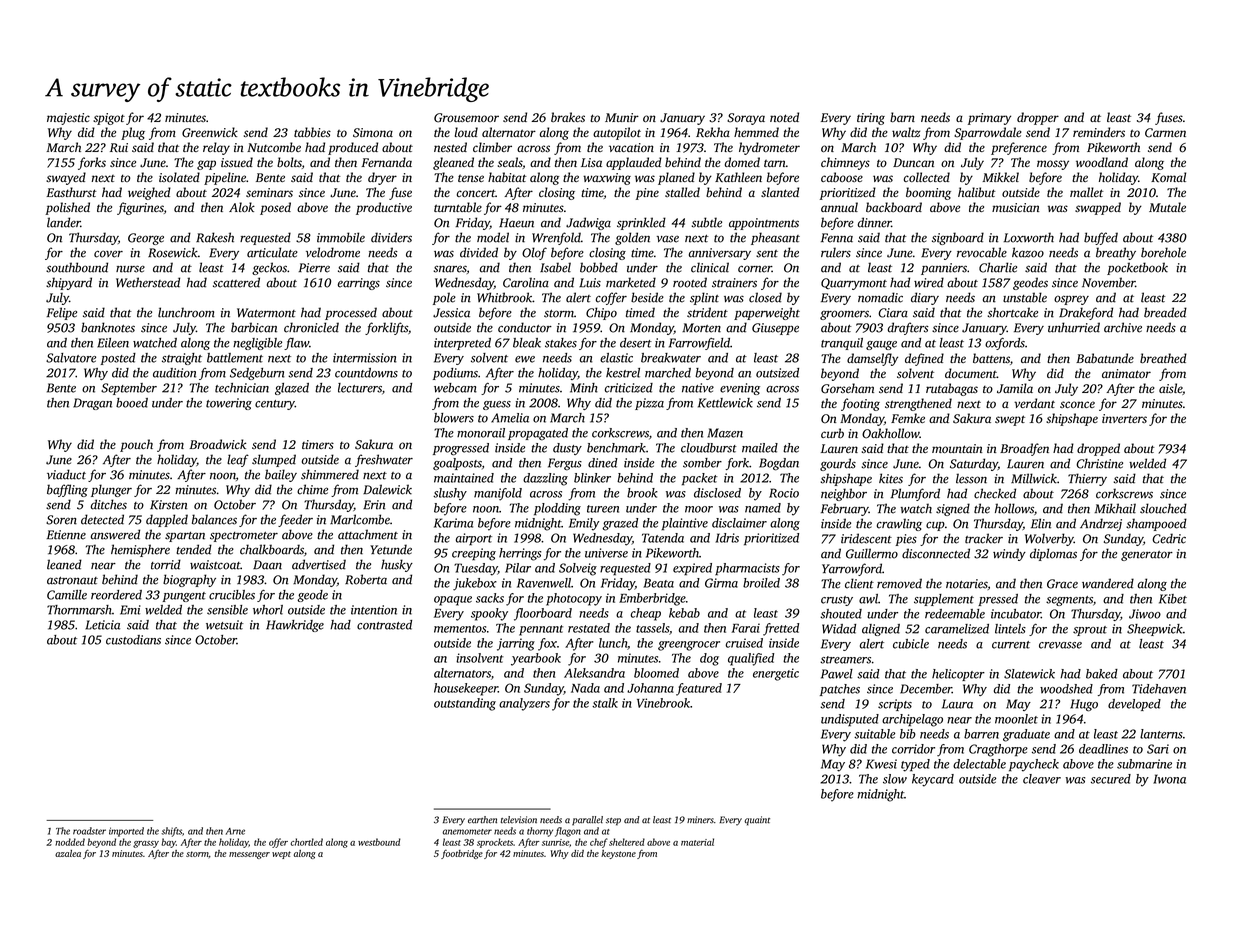  What do you see at coordinates (92, 404) in the page?
I see `Dragan` at bounding box center [92, 404].
